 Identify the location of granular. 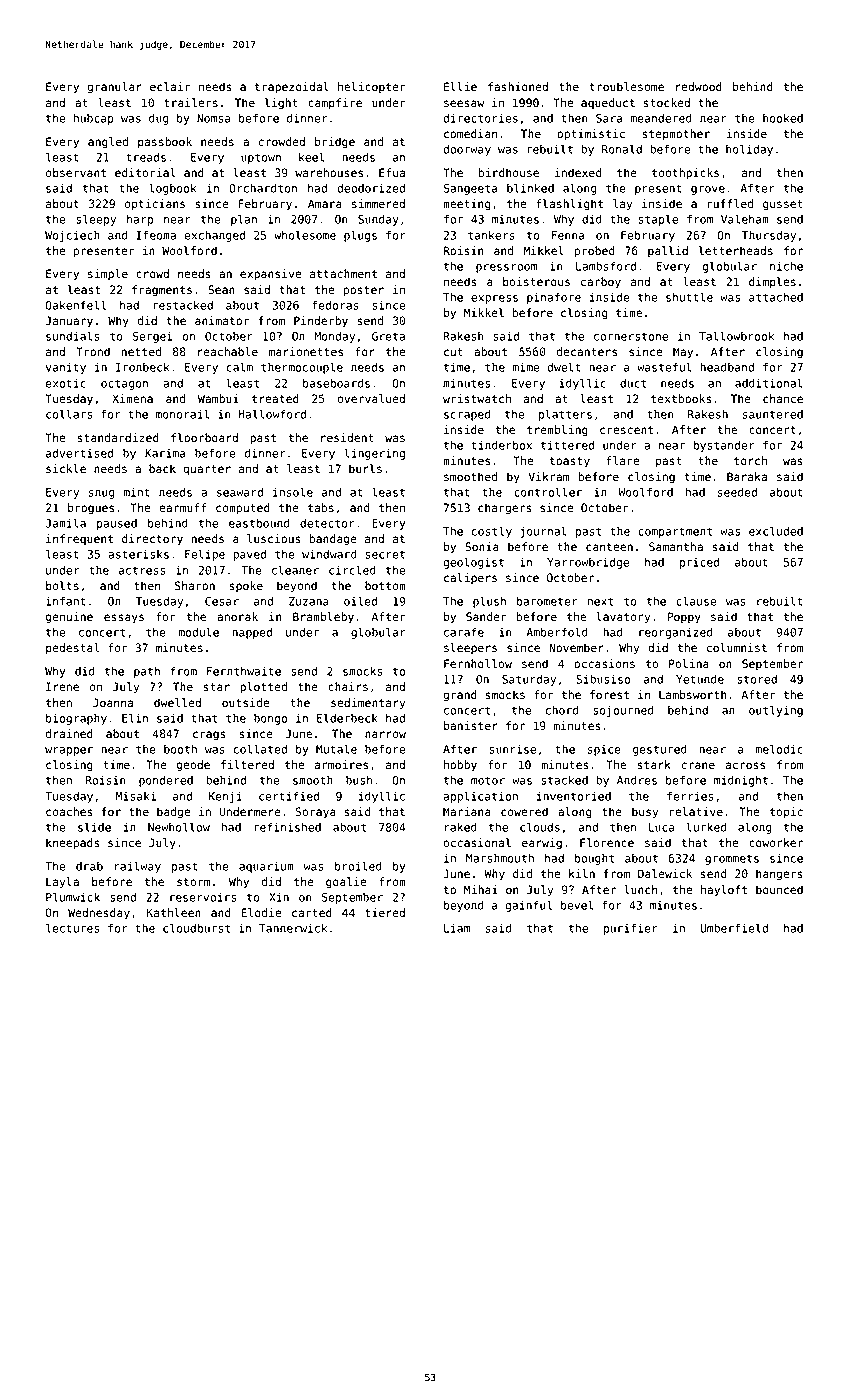
(114, 88).
